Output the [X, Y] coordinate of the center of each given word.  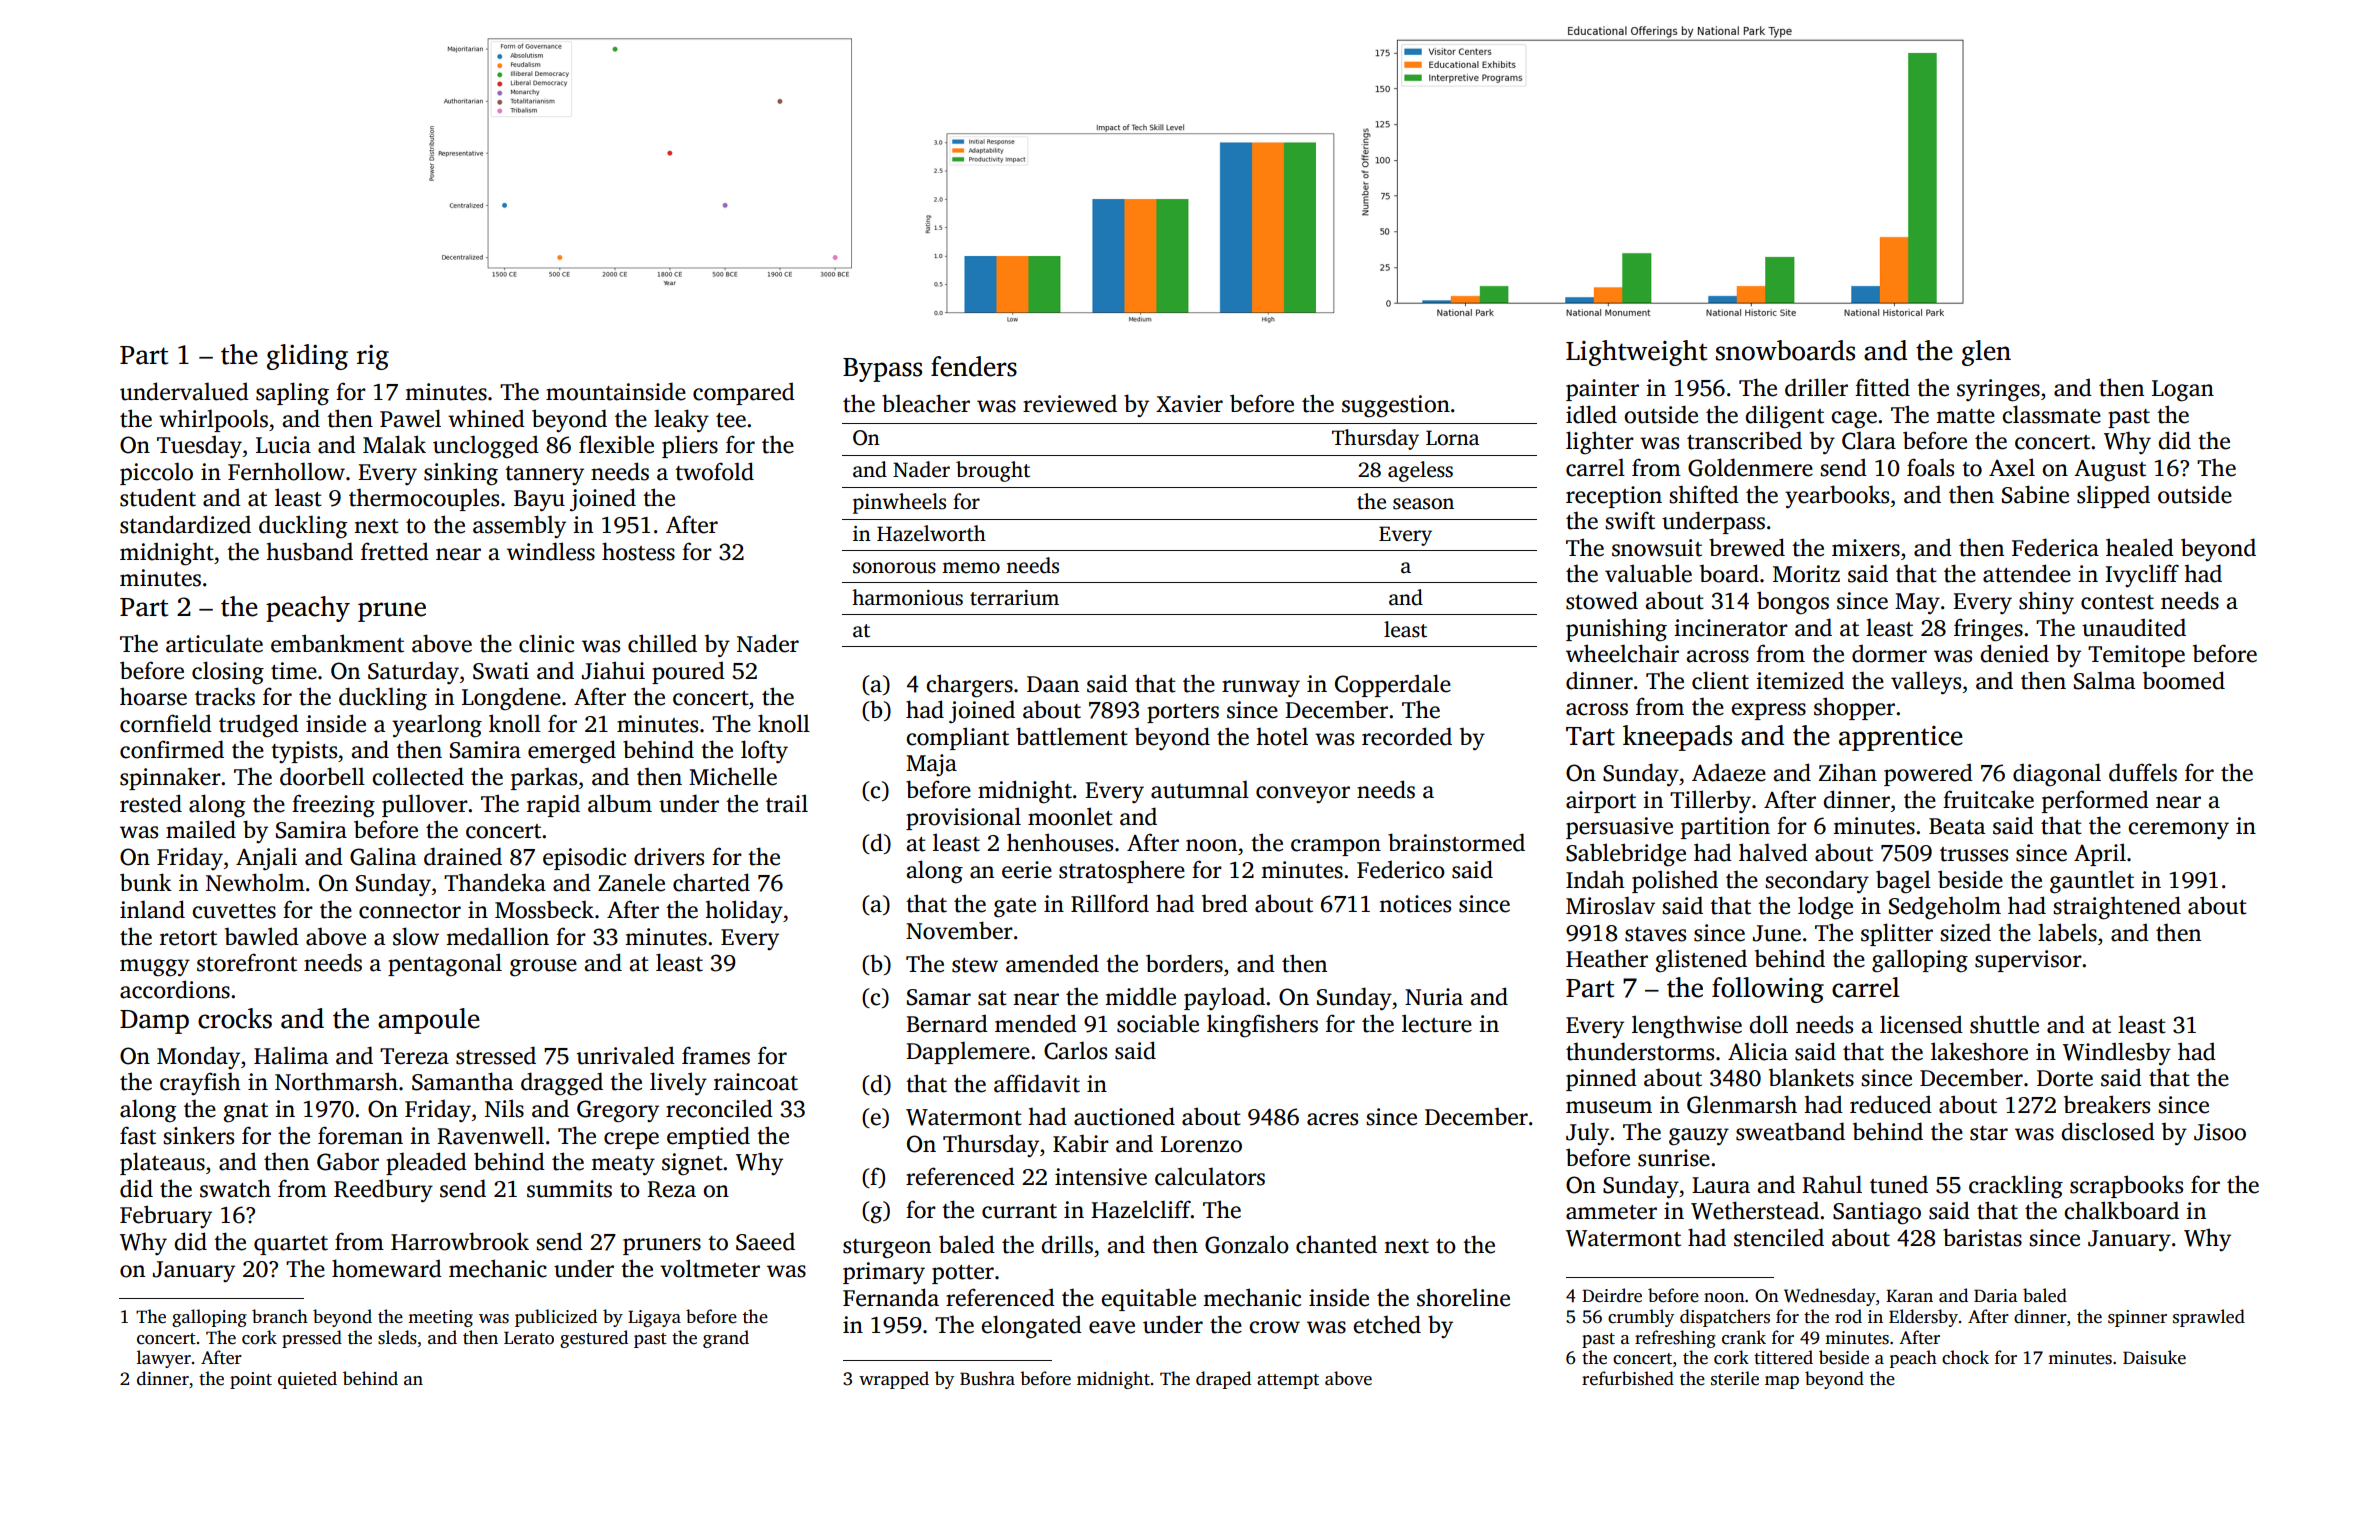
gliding [307, 357]
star [1989, 1133]
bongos [1793, 603]
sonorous [894, 568]
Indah [1595, 879]
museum [1609, 1107]
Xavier [1189, 404]
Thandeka [495, 882]
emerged [572, 752]
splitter [1897, 934]
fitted [1882, 387]
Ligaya [654, 1318]
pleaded [426, 1163]
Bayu [539, 501]
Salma [2104, 680]
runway [1261, 688]
